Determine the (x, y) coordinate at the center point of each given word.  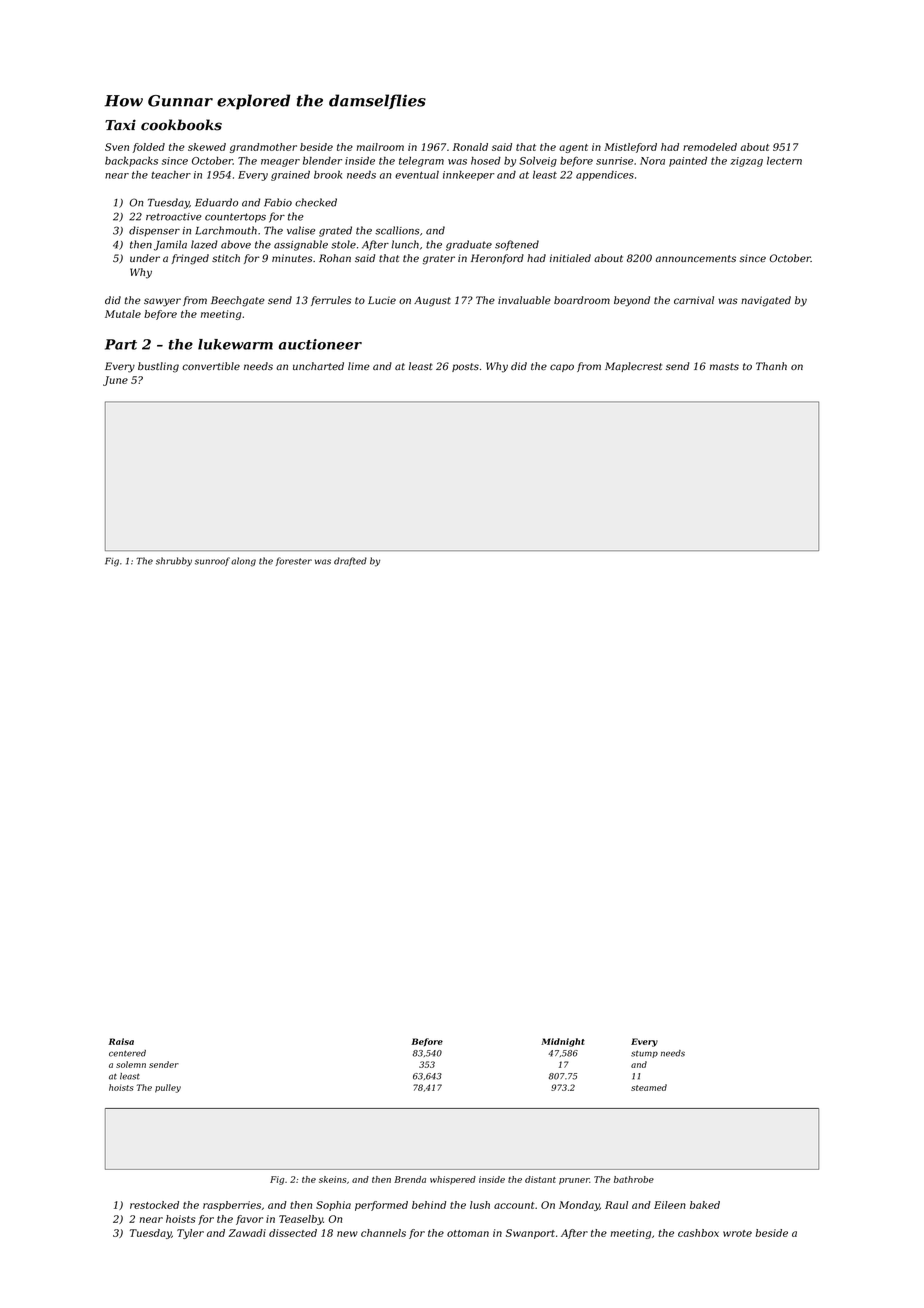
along (243, 562)
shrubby (174, 562)
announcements (696, 258)
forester (294, 561)
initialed (570, 258)
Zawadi (247, 1233)
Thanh (771, 366)
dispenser (154, 231)
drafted (350, 561)
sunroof (212, 561)
